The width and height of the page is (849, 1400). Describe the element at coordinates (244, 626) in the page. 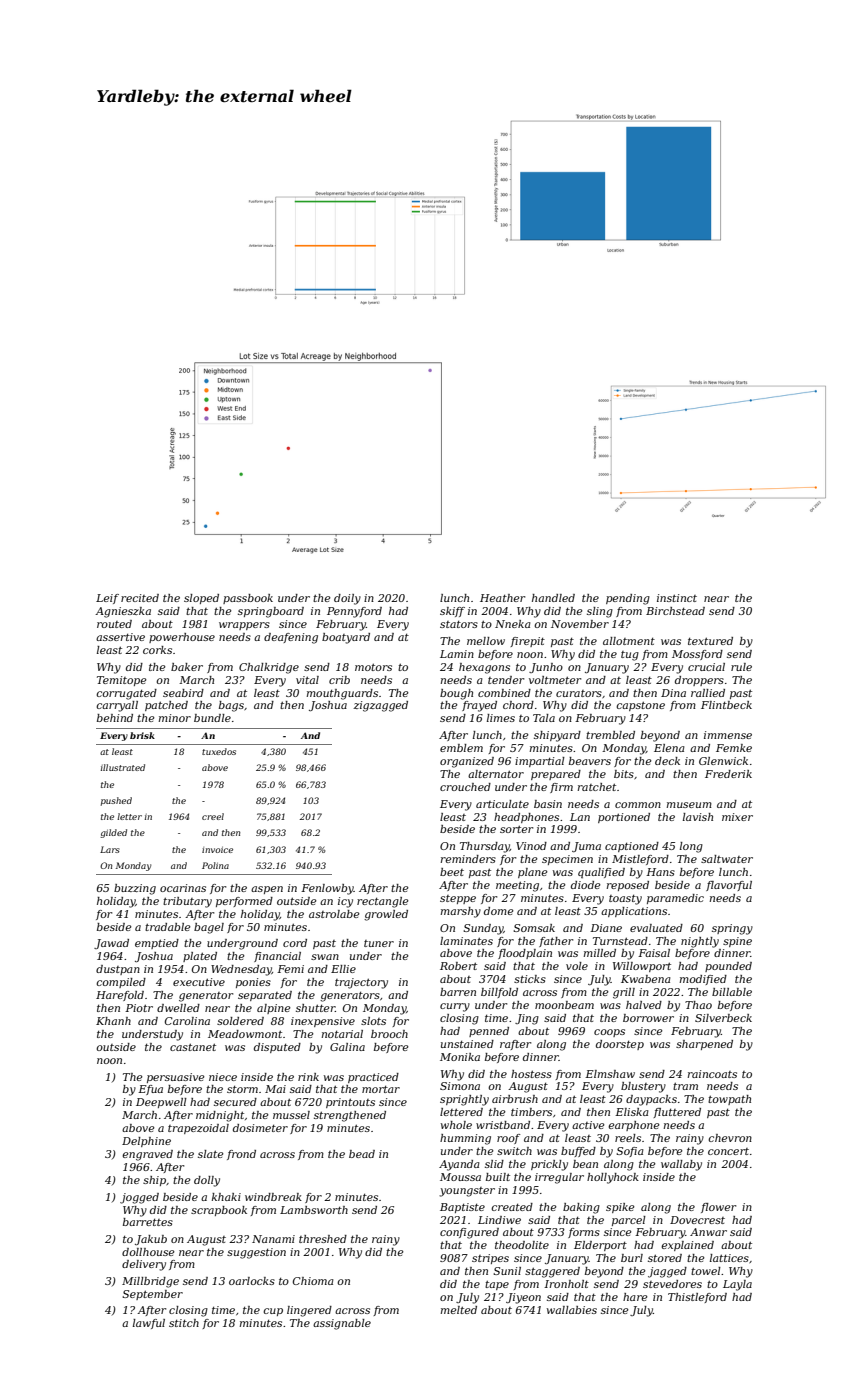

I see `wrappers` at that location.
